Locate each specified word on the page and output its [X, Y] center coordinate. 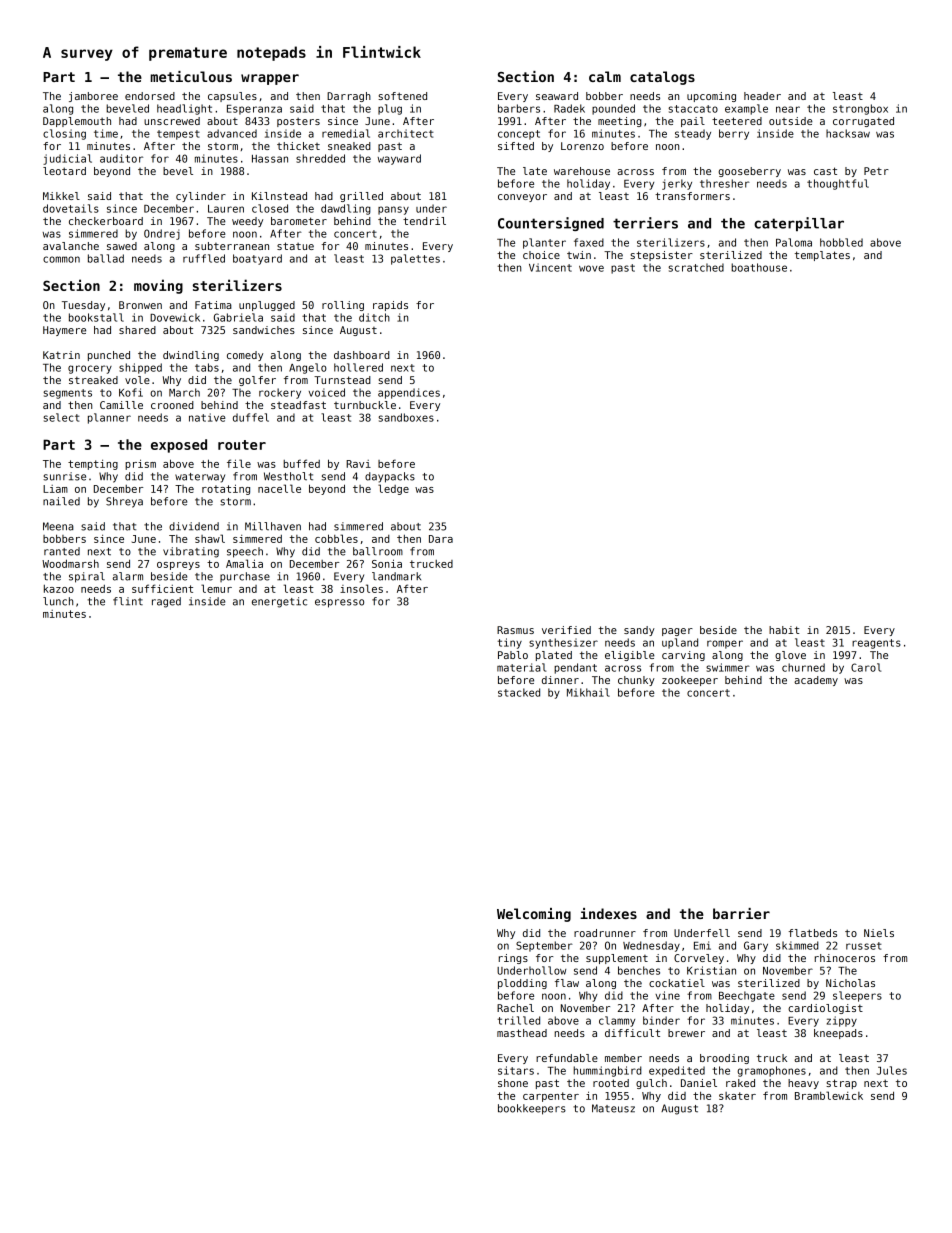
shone [513, 1083]
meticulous [191, 76]
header [762, 96]
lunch [58, 601]
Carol [866, 667]
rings [513, 959]
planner [109, 418]
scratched [696, 267]
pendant [575, 668]
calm [605, 76]
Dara [441, 539]
